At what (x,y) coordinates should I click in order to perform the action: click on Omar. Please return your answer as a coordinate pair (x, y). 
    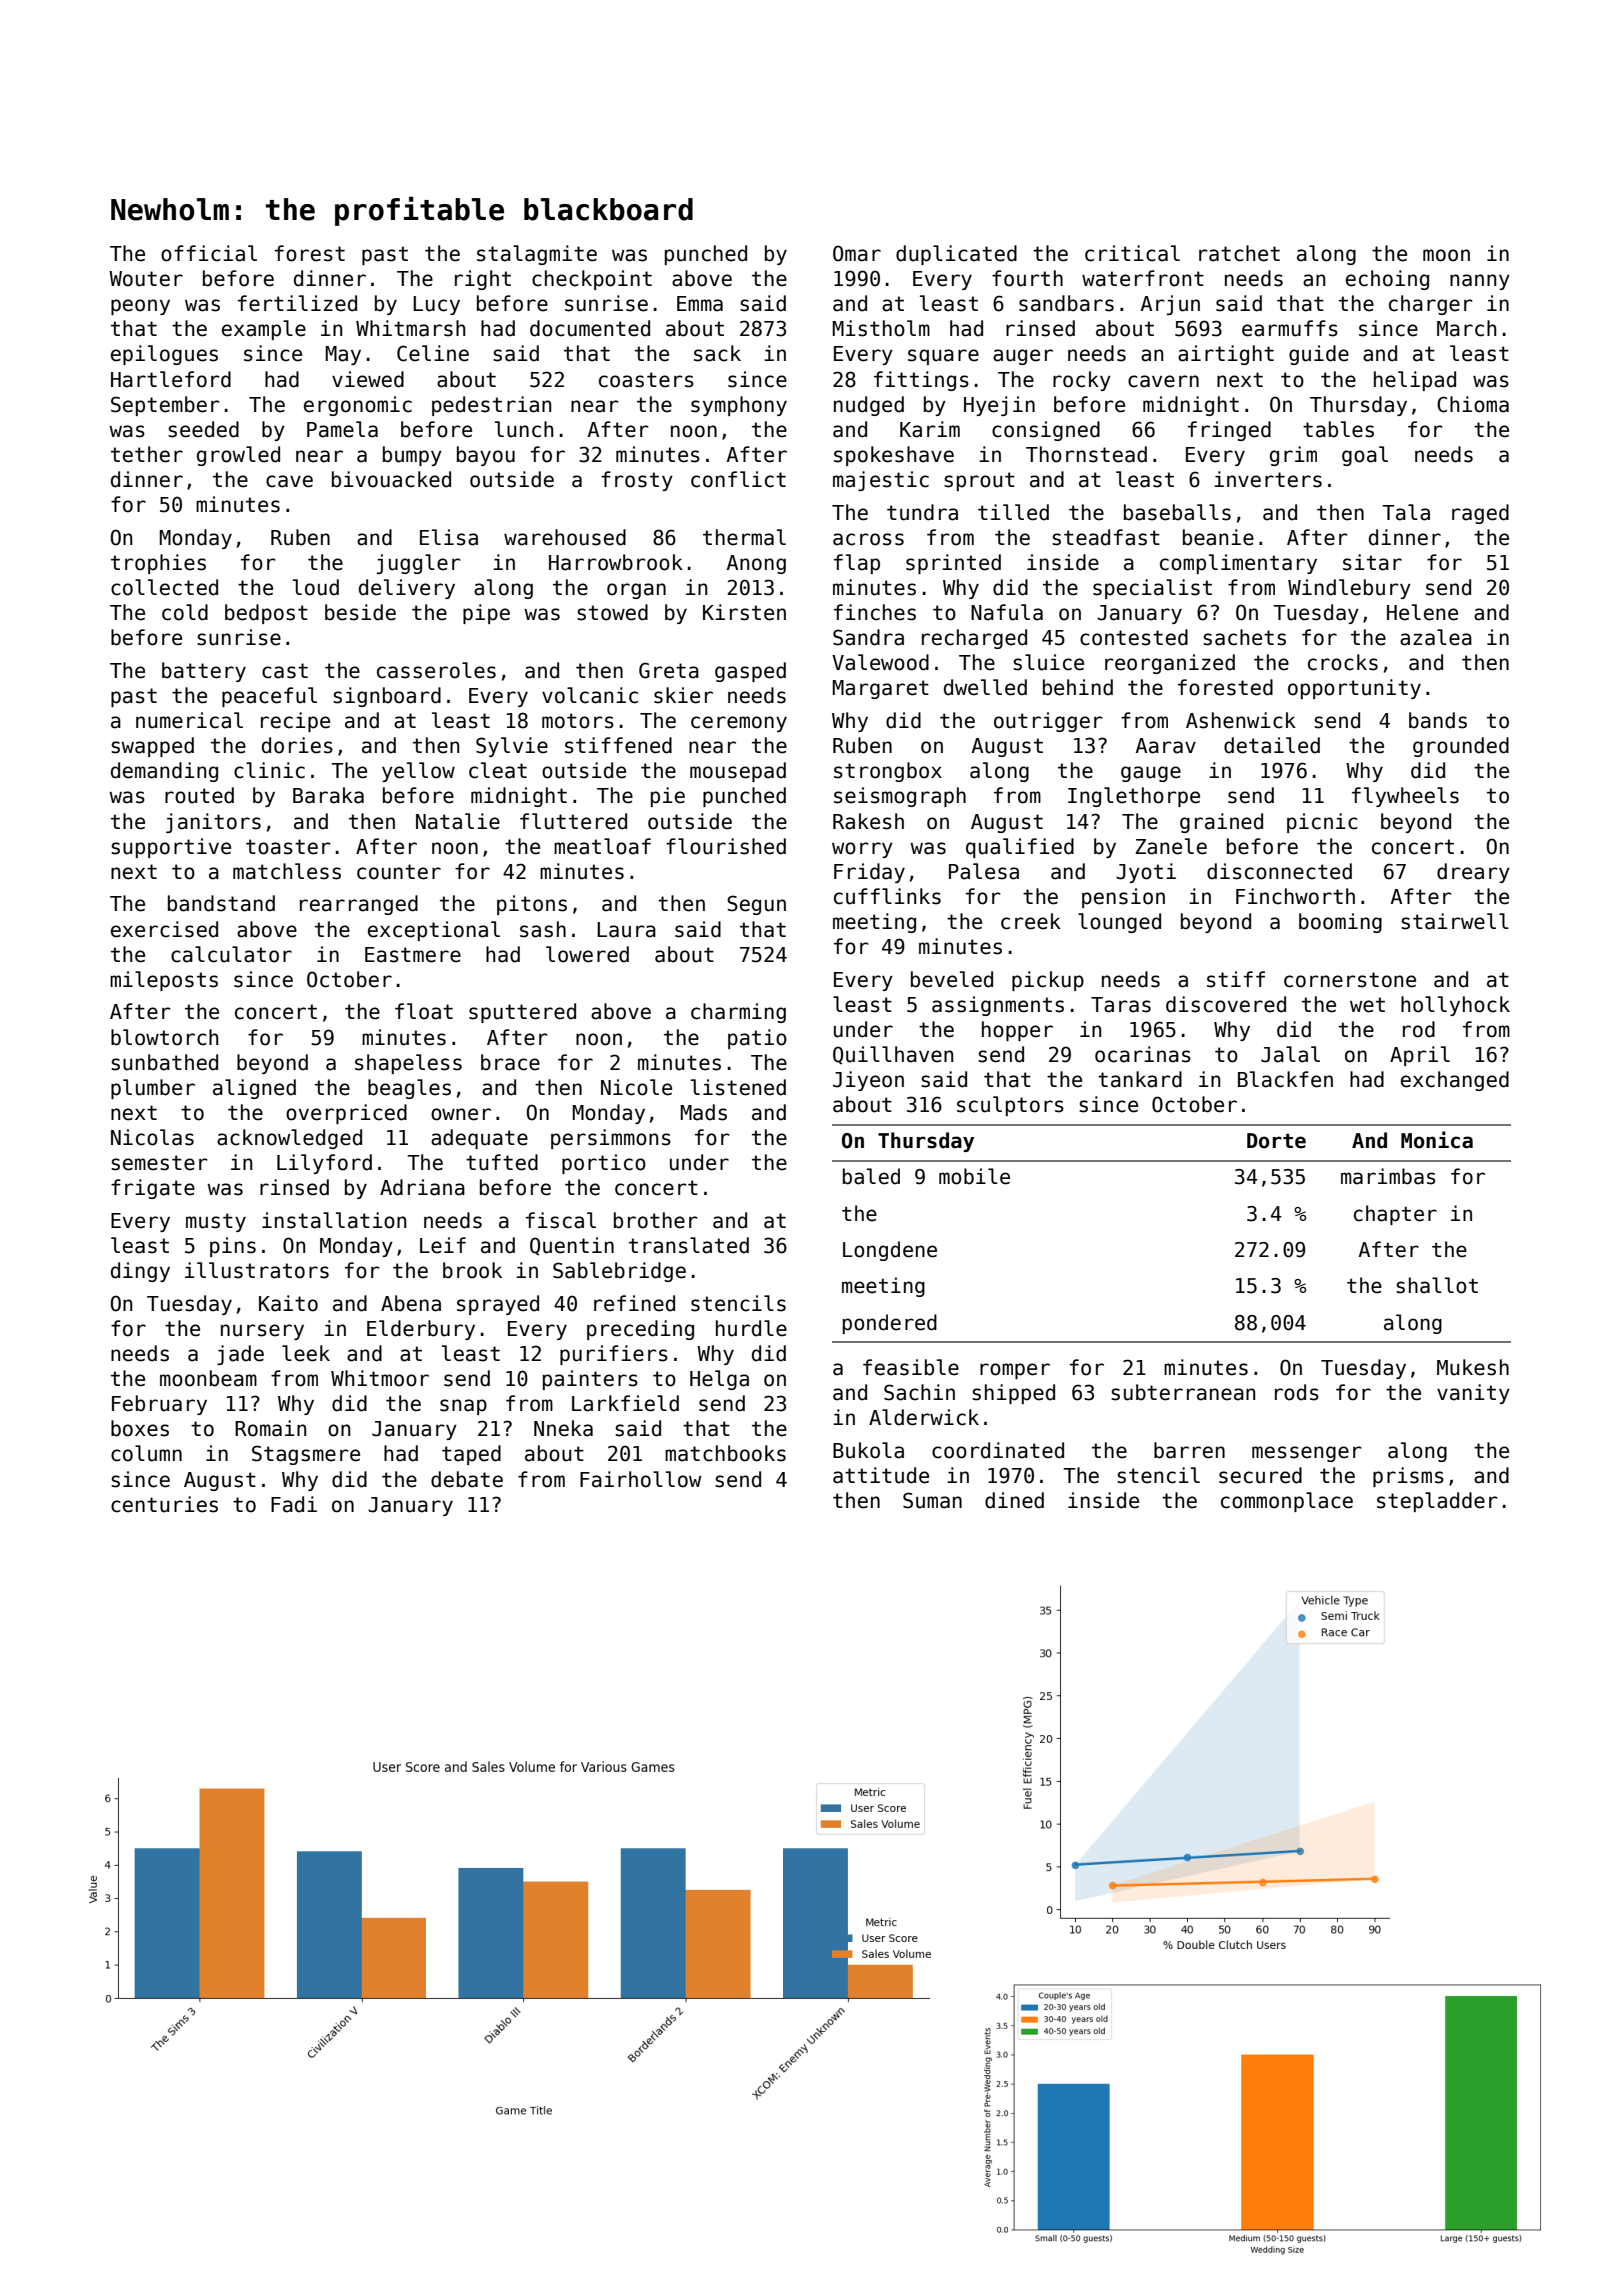
    Looking at the image, I should click on (857, 253).
